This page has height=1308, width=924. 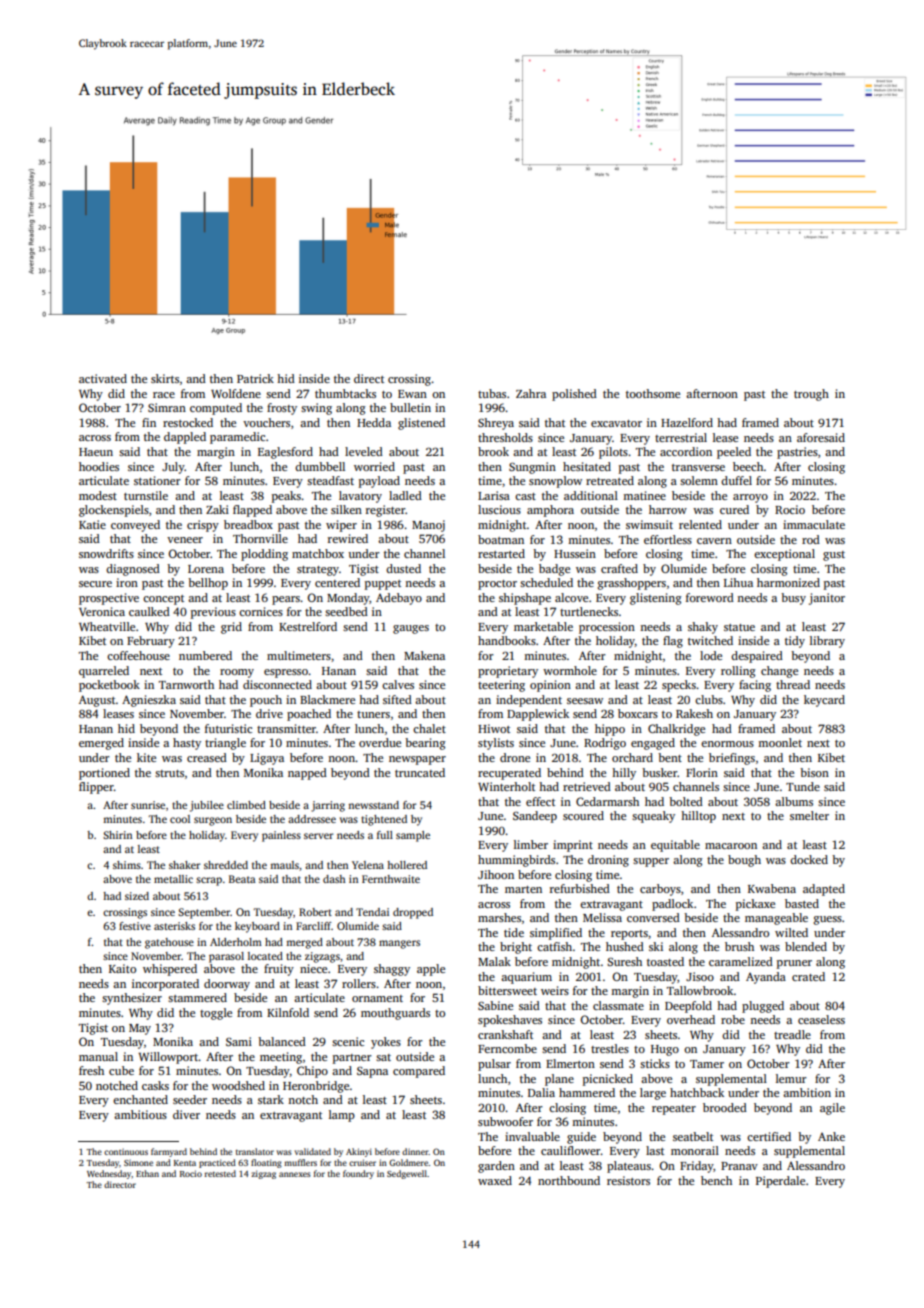 What do you see at coordinates (267, 759) in the page?
I see `Ligaya` at bounding box center [267, 759].
